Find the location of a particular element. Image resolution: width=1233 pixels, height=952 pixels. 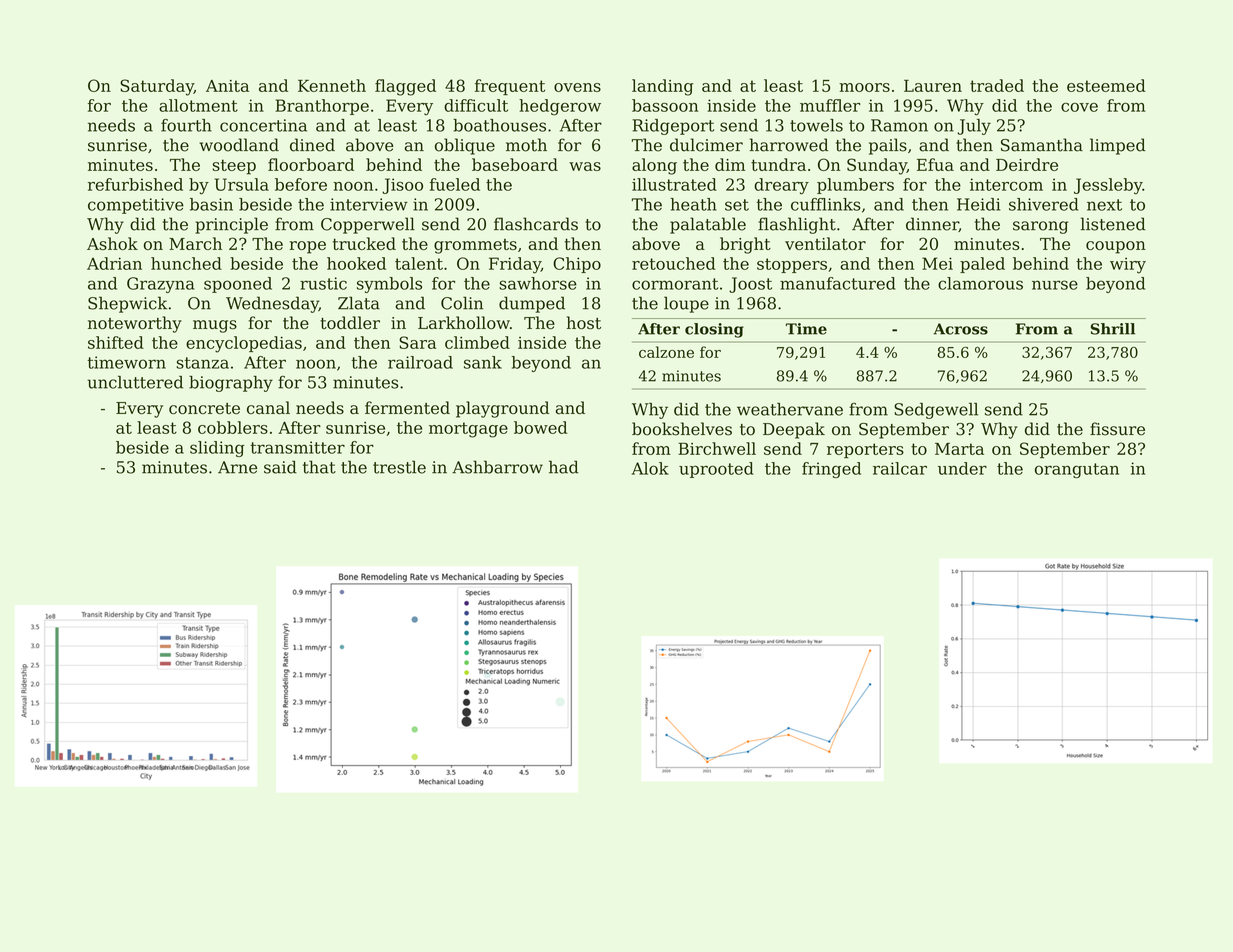

concertina is located at coordinates (263, 125).
